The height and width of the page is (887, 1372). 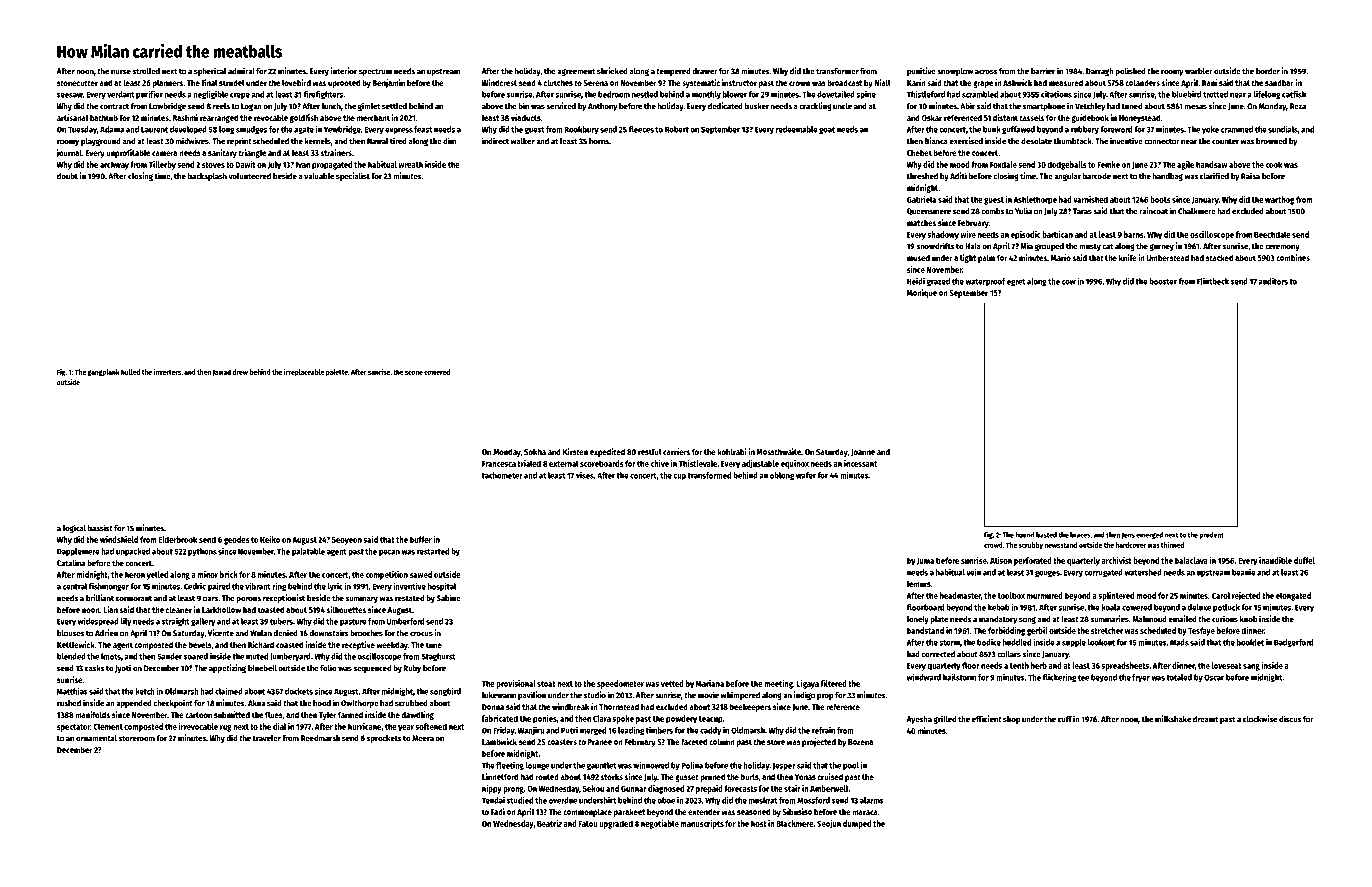 What do you see at coordinates (955, 72) in the page?
I see `snowplow` at bounding box center [955, 72].
